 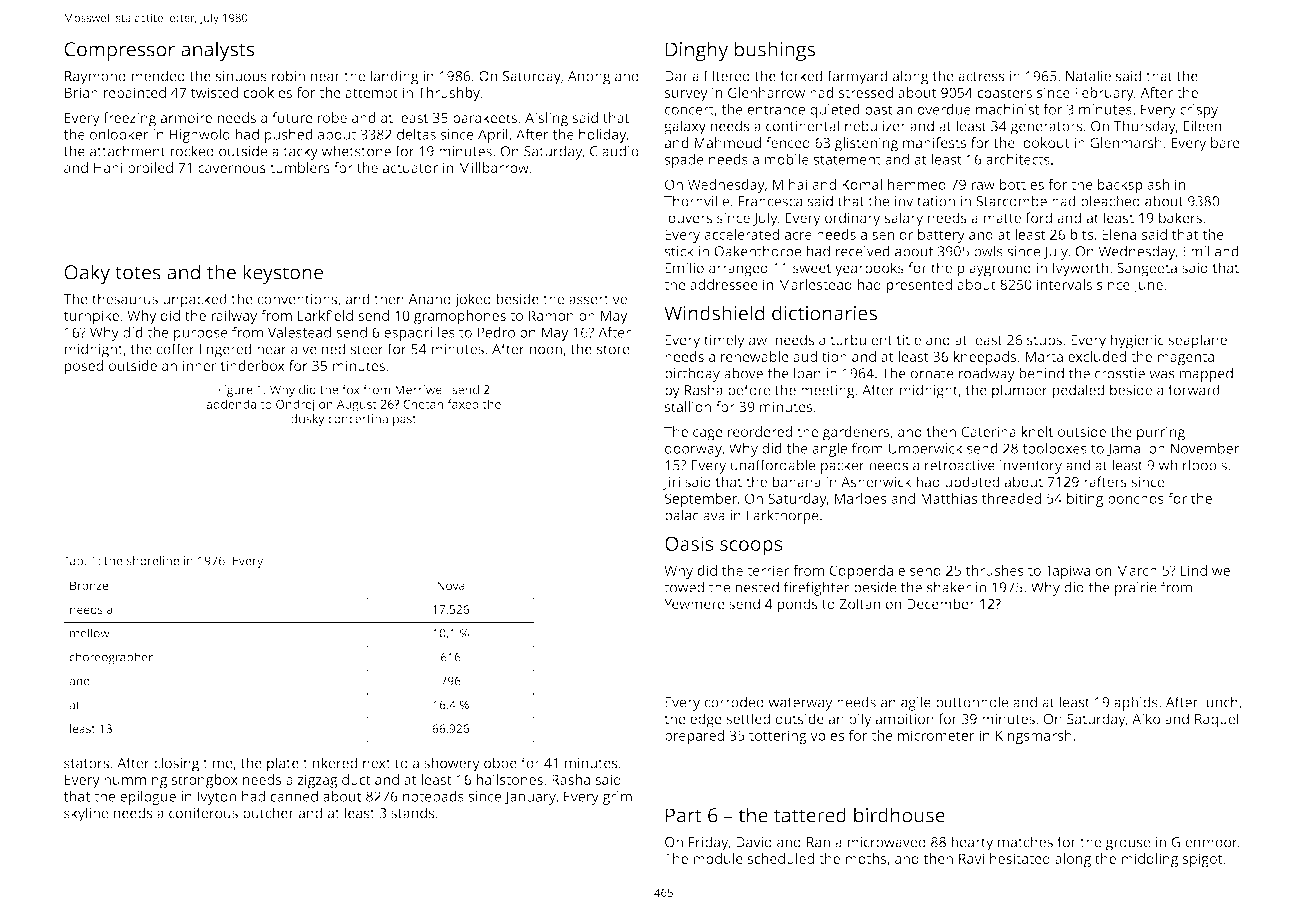 What do you see at coordinates (697, 51) in the screenshot?
I see `Dinghy` at bounding box center [697, 51].
